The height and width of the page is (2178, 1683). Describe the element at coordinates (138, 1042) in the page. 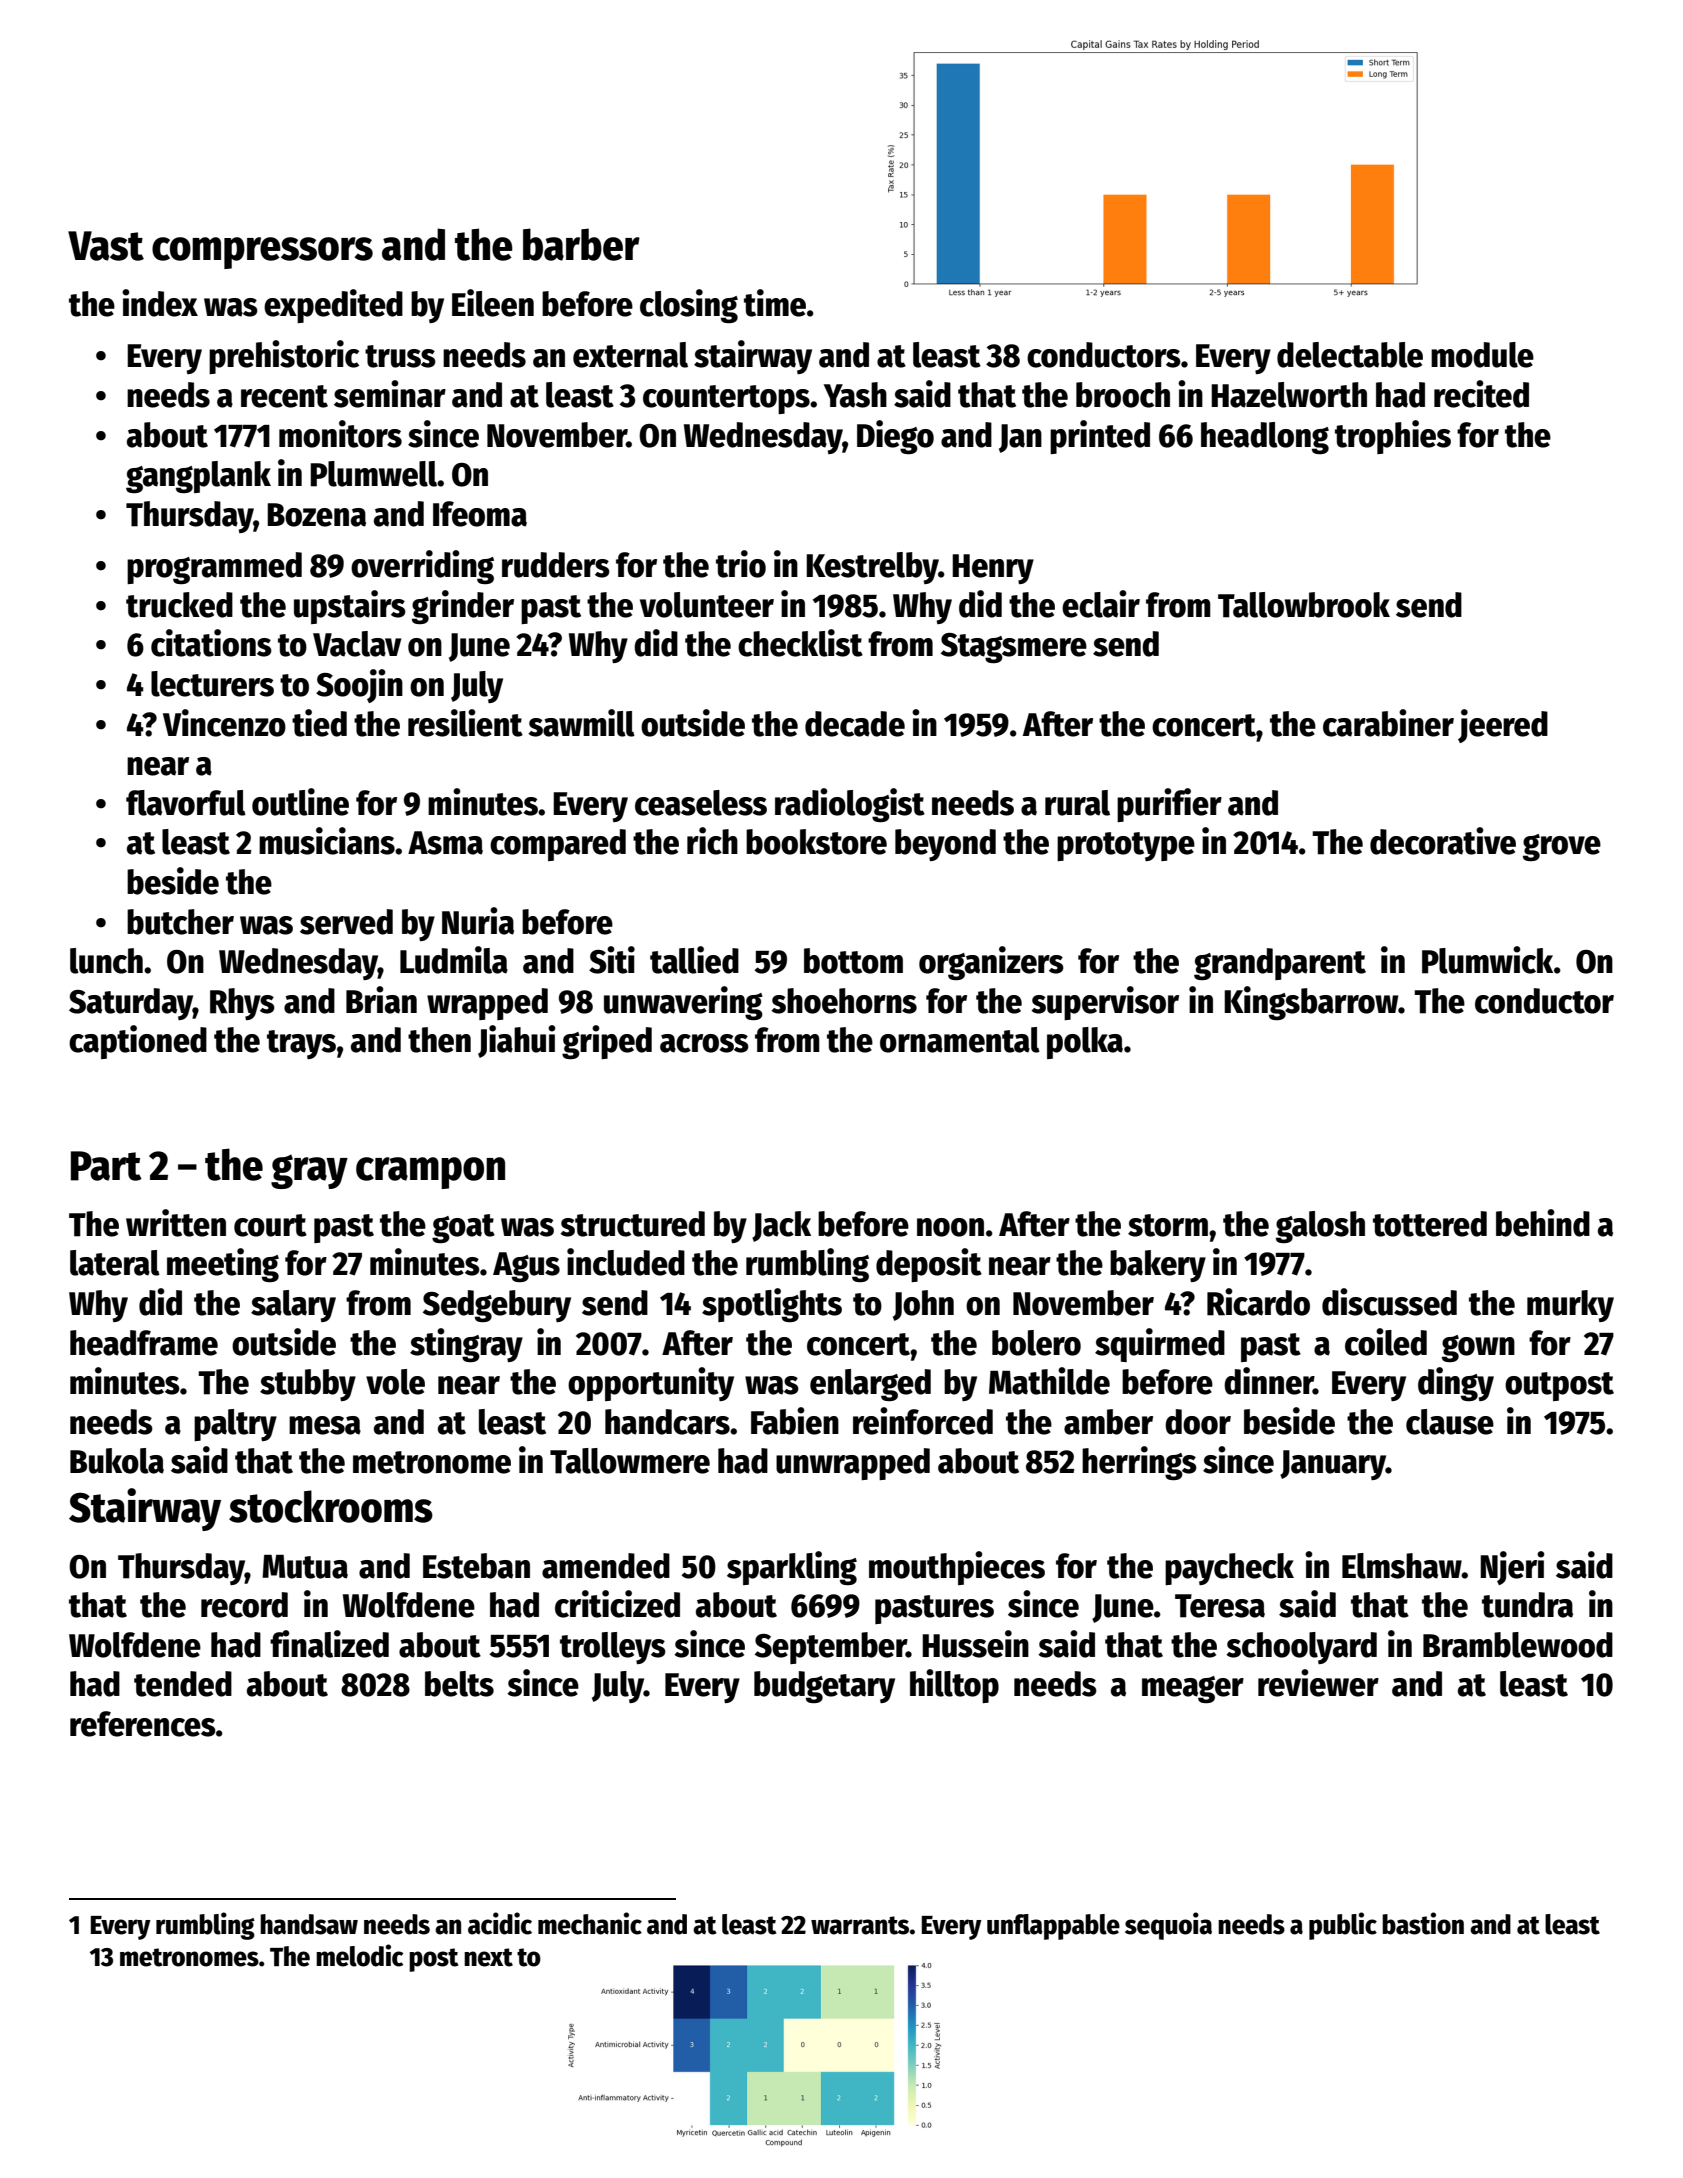

I see `captioned` at that location.
